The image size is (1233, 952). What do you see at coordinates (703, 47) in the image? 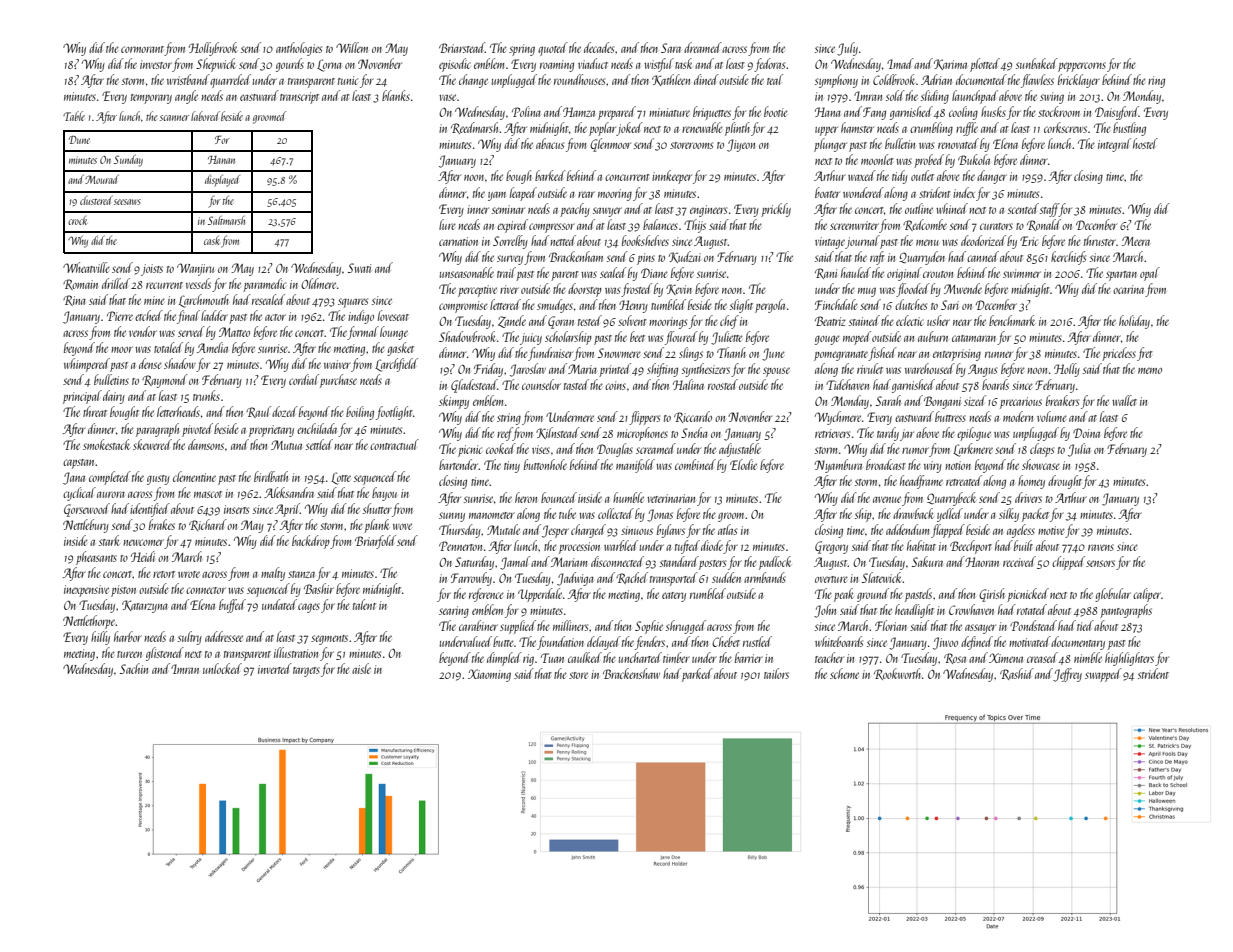
I see `dreamed` at bounding box center [703, 47].
